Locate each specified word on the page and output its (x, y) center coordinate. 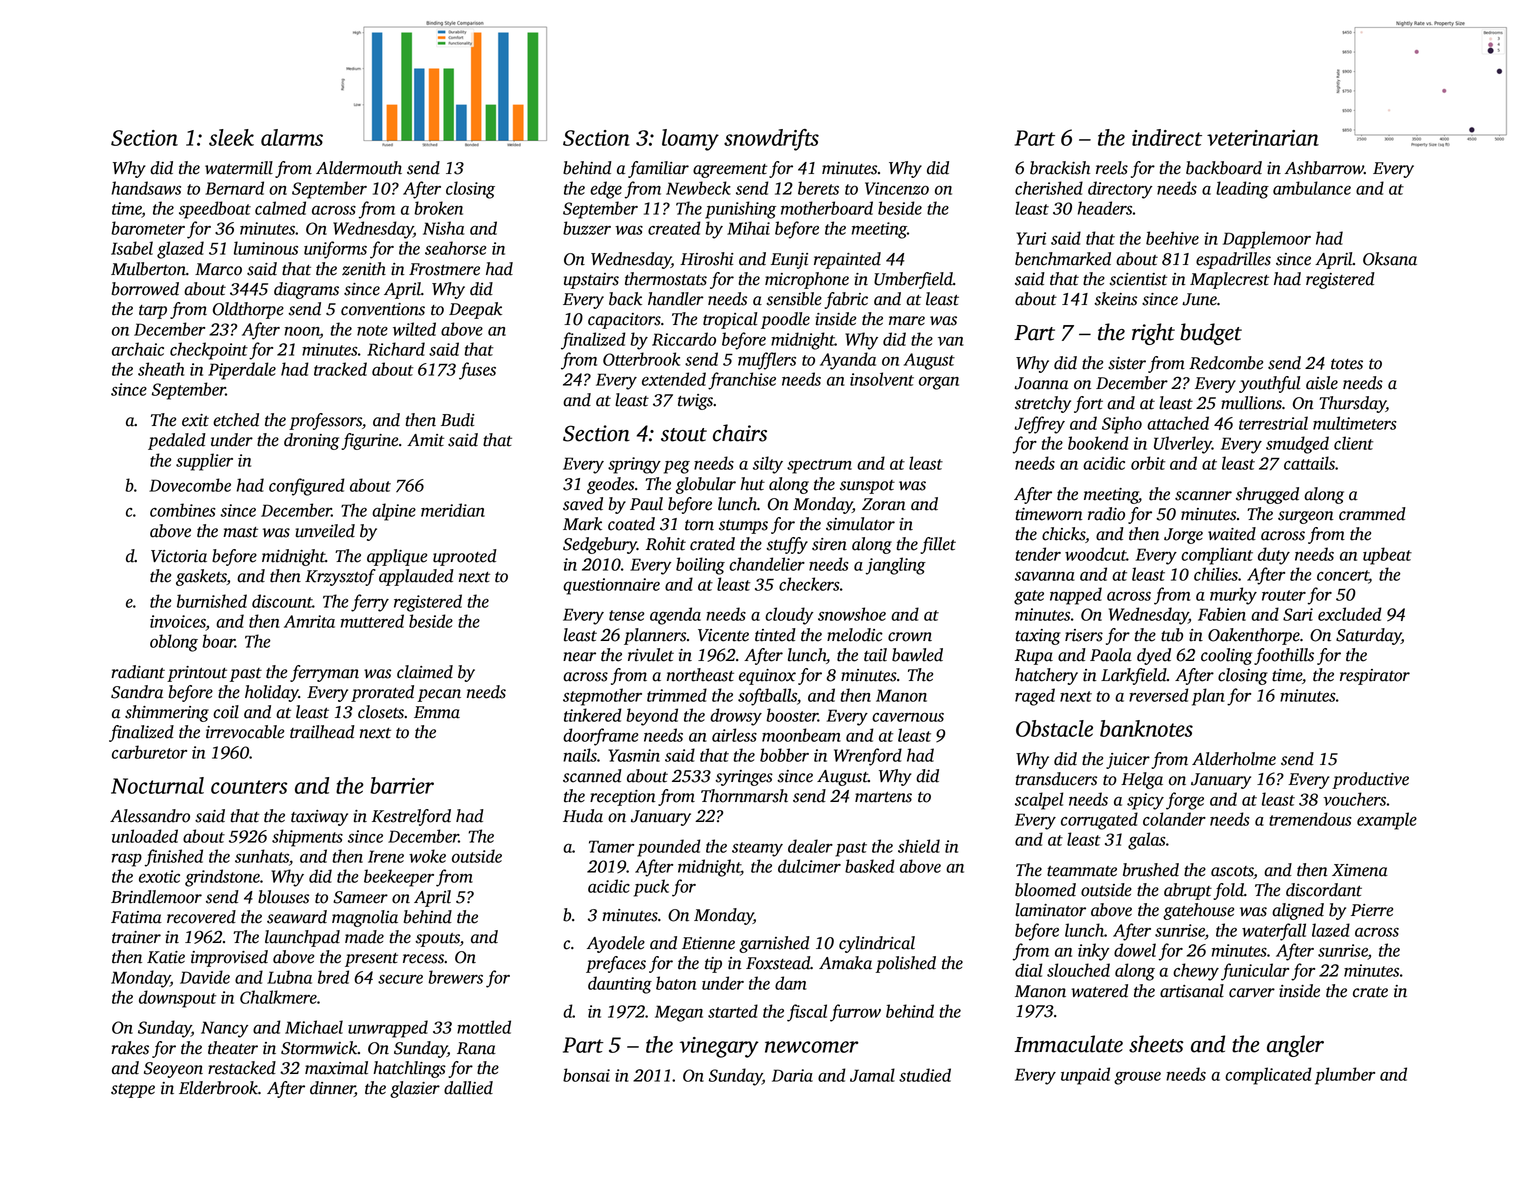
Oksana (1390, 259)
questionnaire (611, 586)
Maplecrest (1229, 280)
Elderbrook (218, 1088)
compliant (1217, 556)
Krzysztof (340, 577)
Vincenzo (897, 188)
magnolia (365, 918)
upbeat (1387, 556)
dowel (1135, 950)
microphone (807, 280)
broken (438, 208)
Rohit (666, 544)
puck (651, 888)
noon (302, 331)
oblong (174, 643)
